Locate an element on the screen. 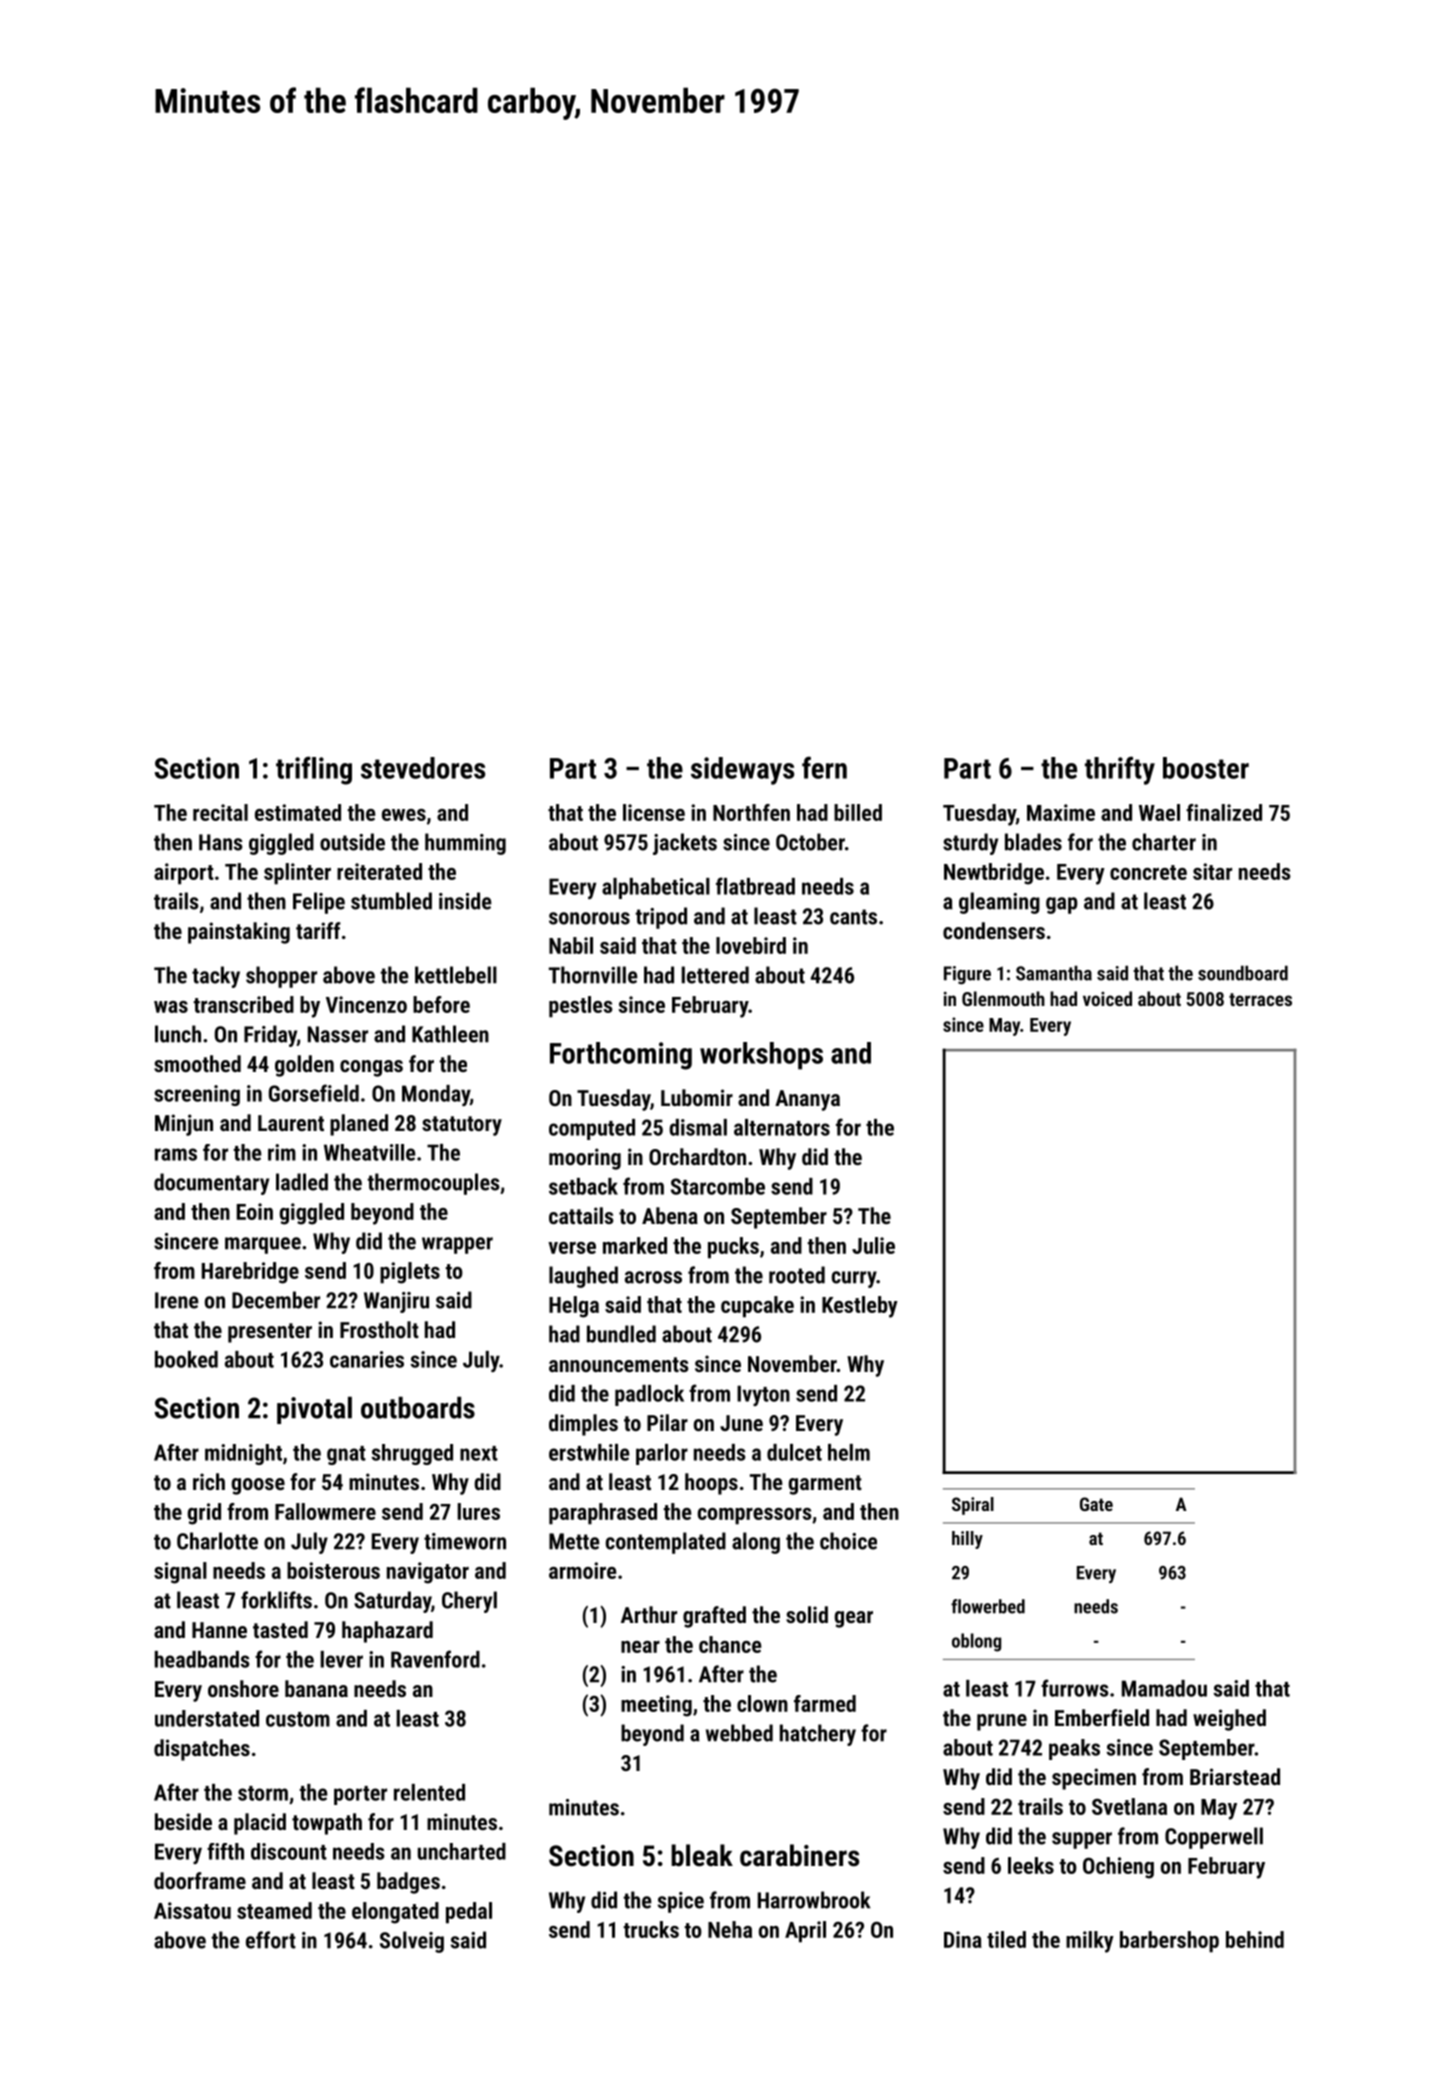 This screenshot has height=2100, width=1450. piglets is located at coordinates (410, 1273).
